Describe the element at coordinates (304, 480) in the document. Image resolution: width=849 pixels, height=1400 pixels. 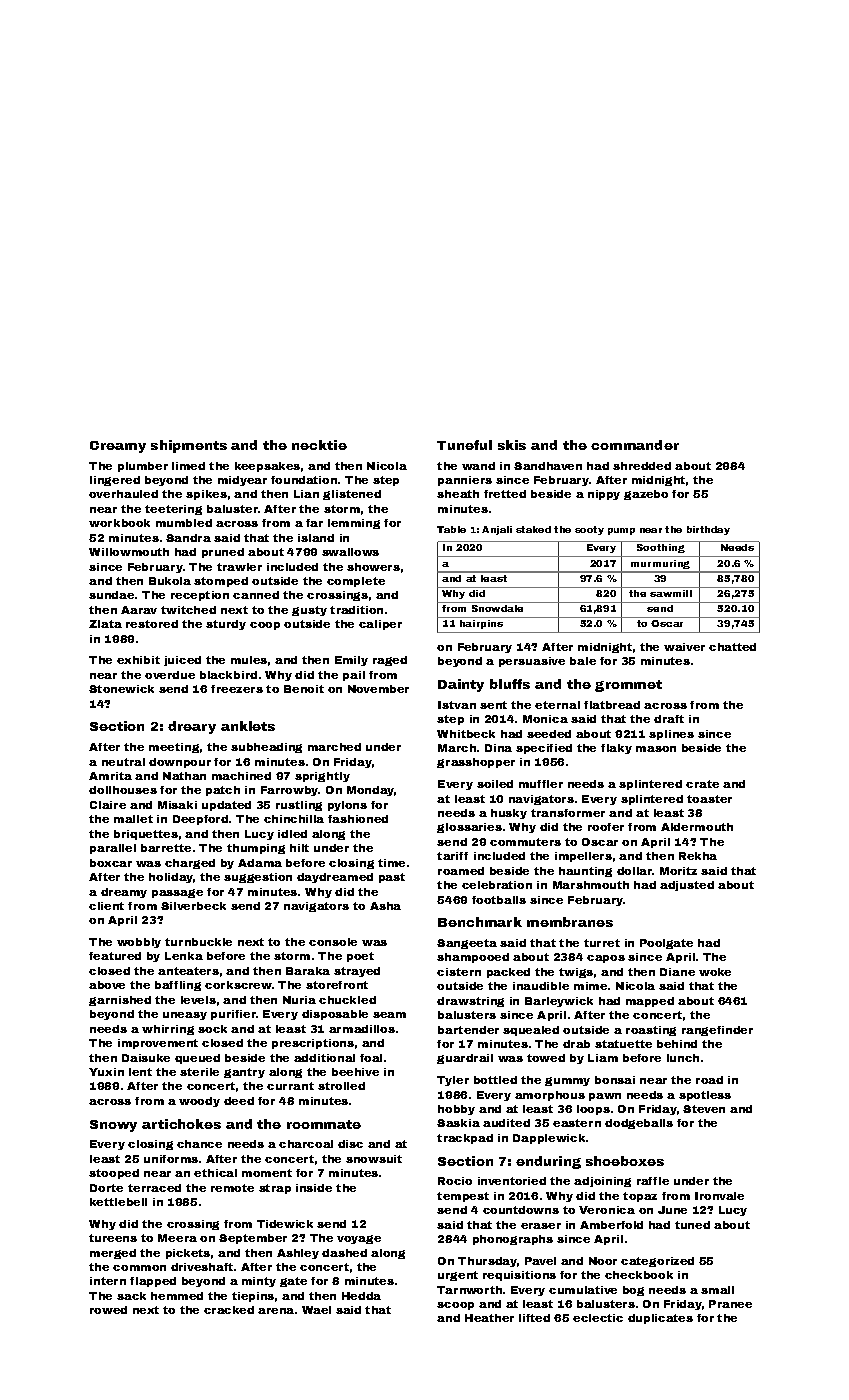
I see `foundation` at that location.
